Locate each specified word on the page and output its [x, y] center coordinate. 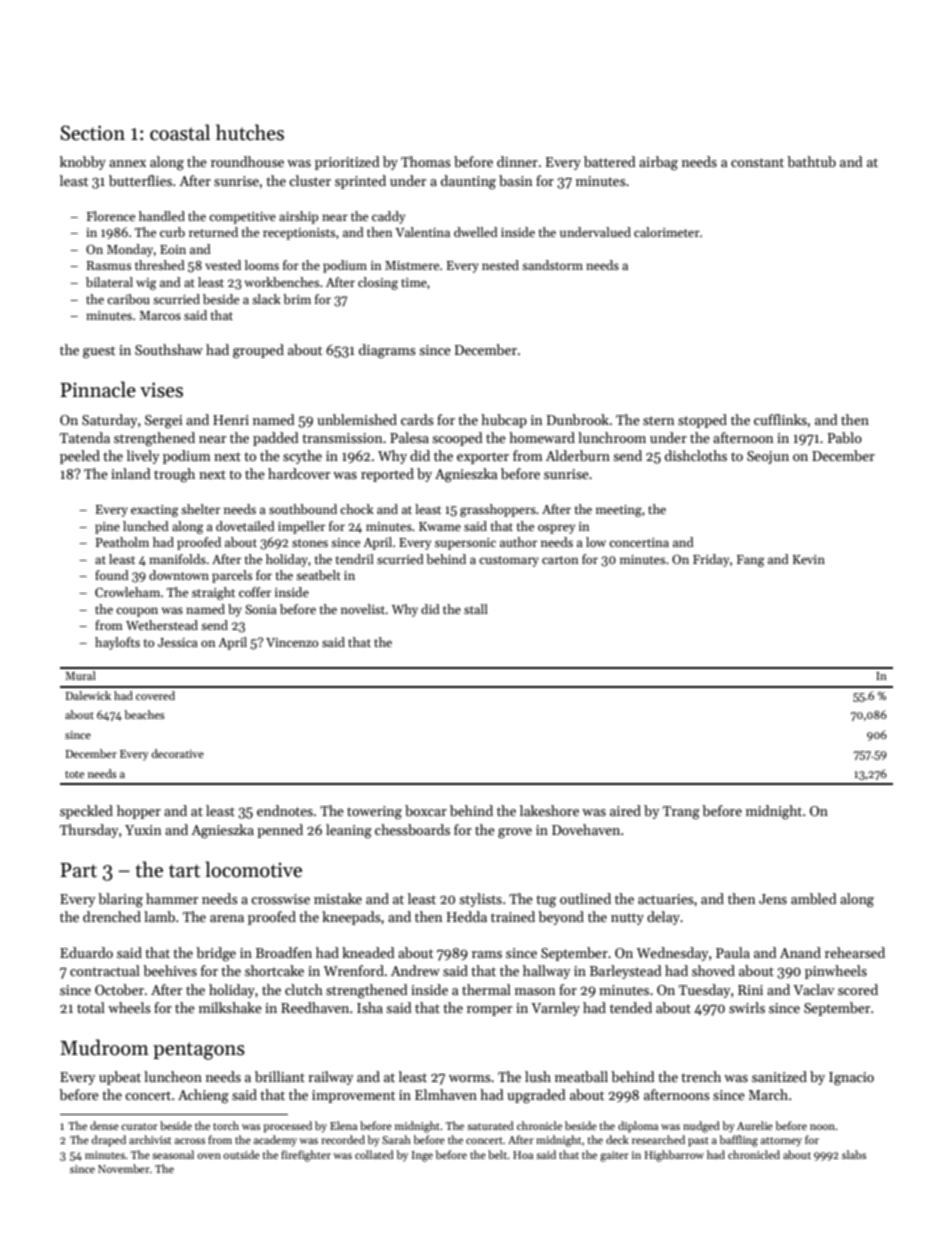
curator [139, 1126]
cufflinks [780, 419]
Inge [422, 1156]
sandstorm [552, 265]
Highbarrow [674, 1156]
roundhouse [247, 161]
